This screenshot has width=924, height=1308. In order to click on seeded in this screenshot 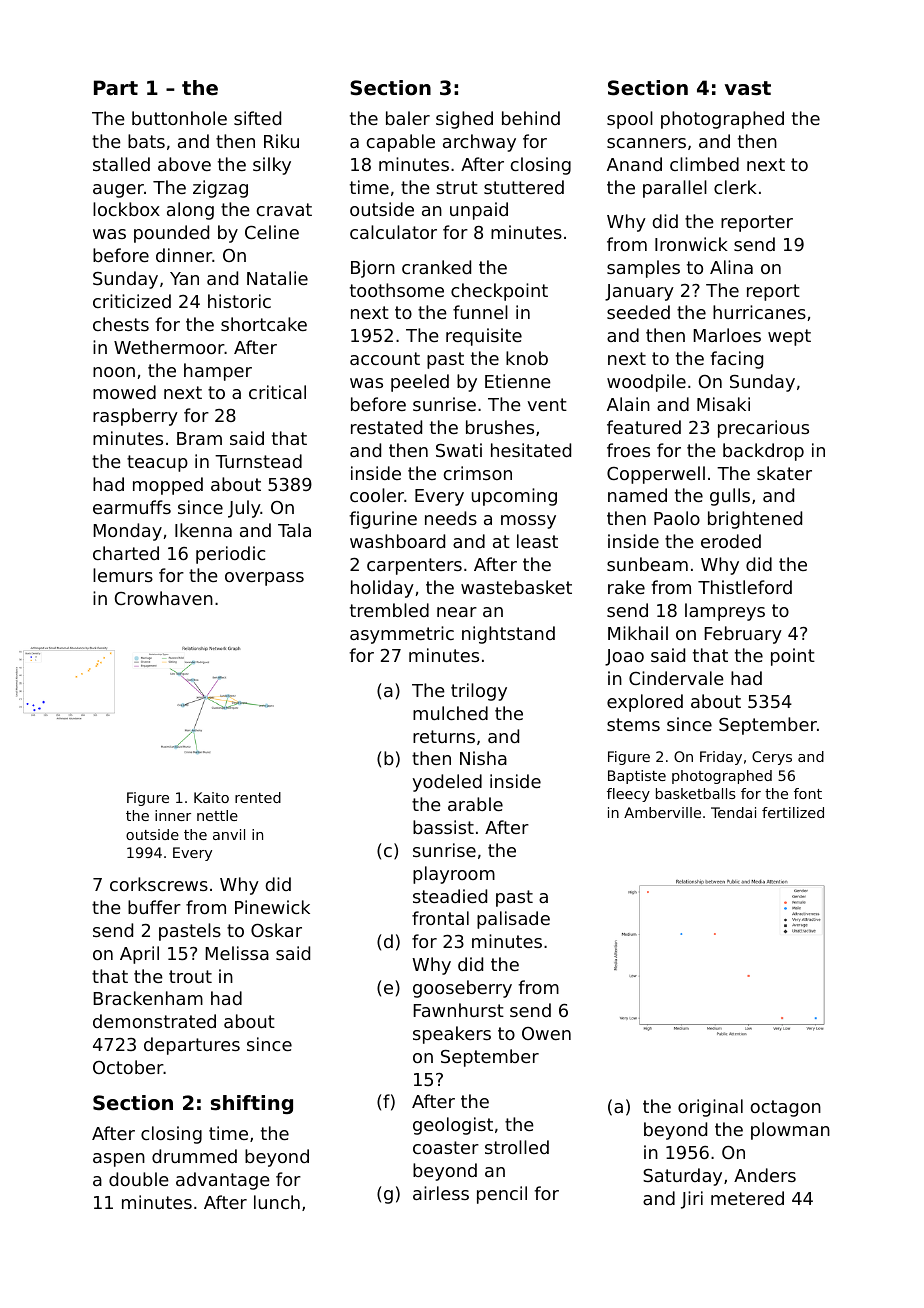, I will do `click(638, 312)`.
